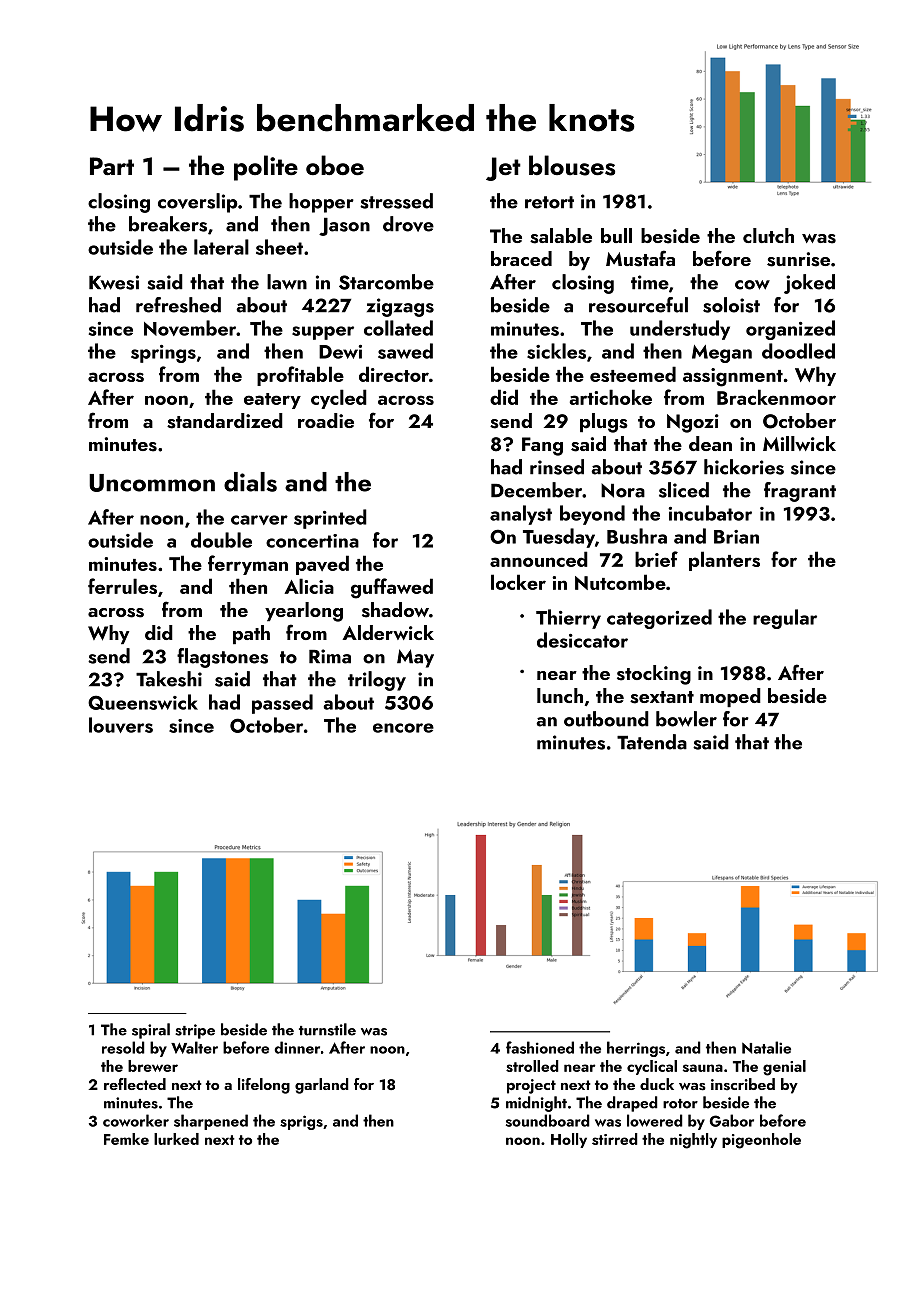 The height and width of the screenshot is (1311, 924). Describe the element at coordinates (176, 1139) in the screenshot. I see `lurked` at that location.
